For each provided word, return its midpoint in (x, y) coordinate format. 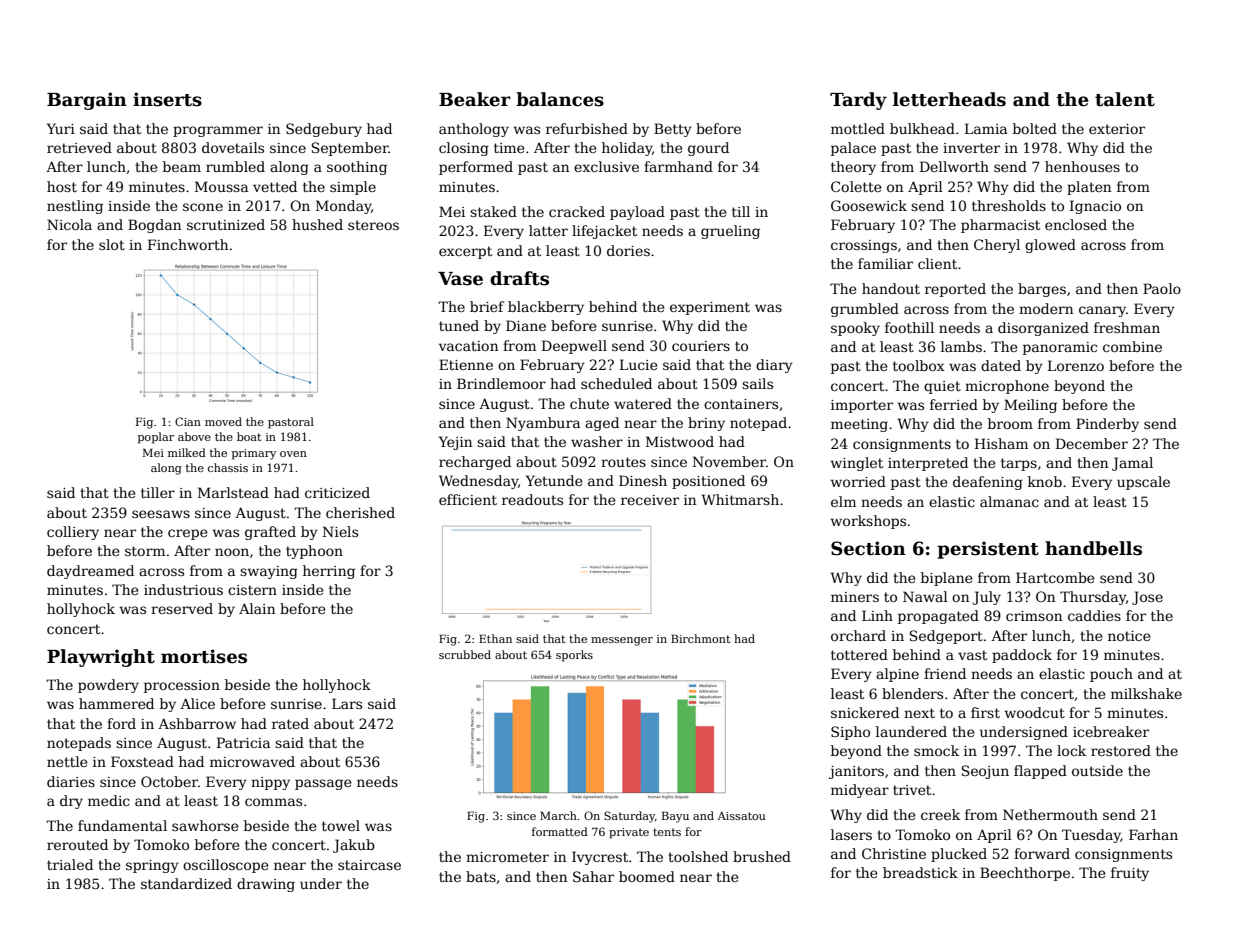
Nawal (925, 596)
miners (855, 597)
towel (341, 825)
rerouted (77, 844)
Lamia (986, 128)
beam (182, 166)
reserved (182, 608)
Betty (673, 130)
